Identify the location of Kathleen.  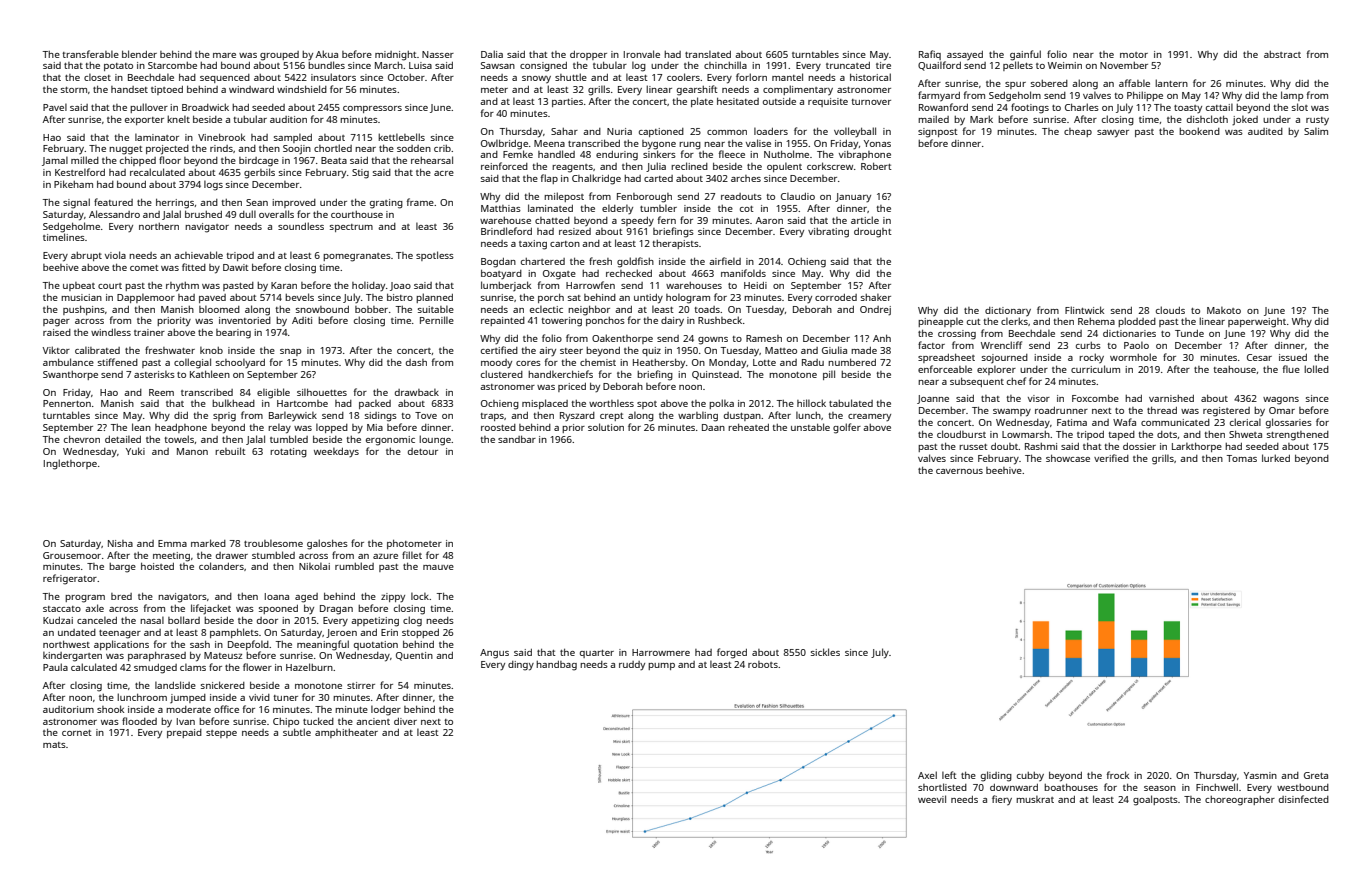
(210, 374).
